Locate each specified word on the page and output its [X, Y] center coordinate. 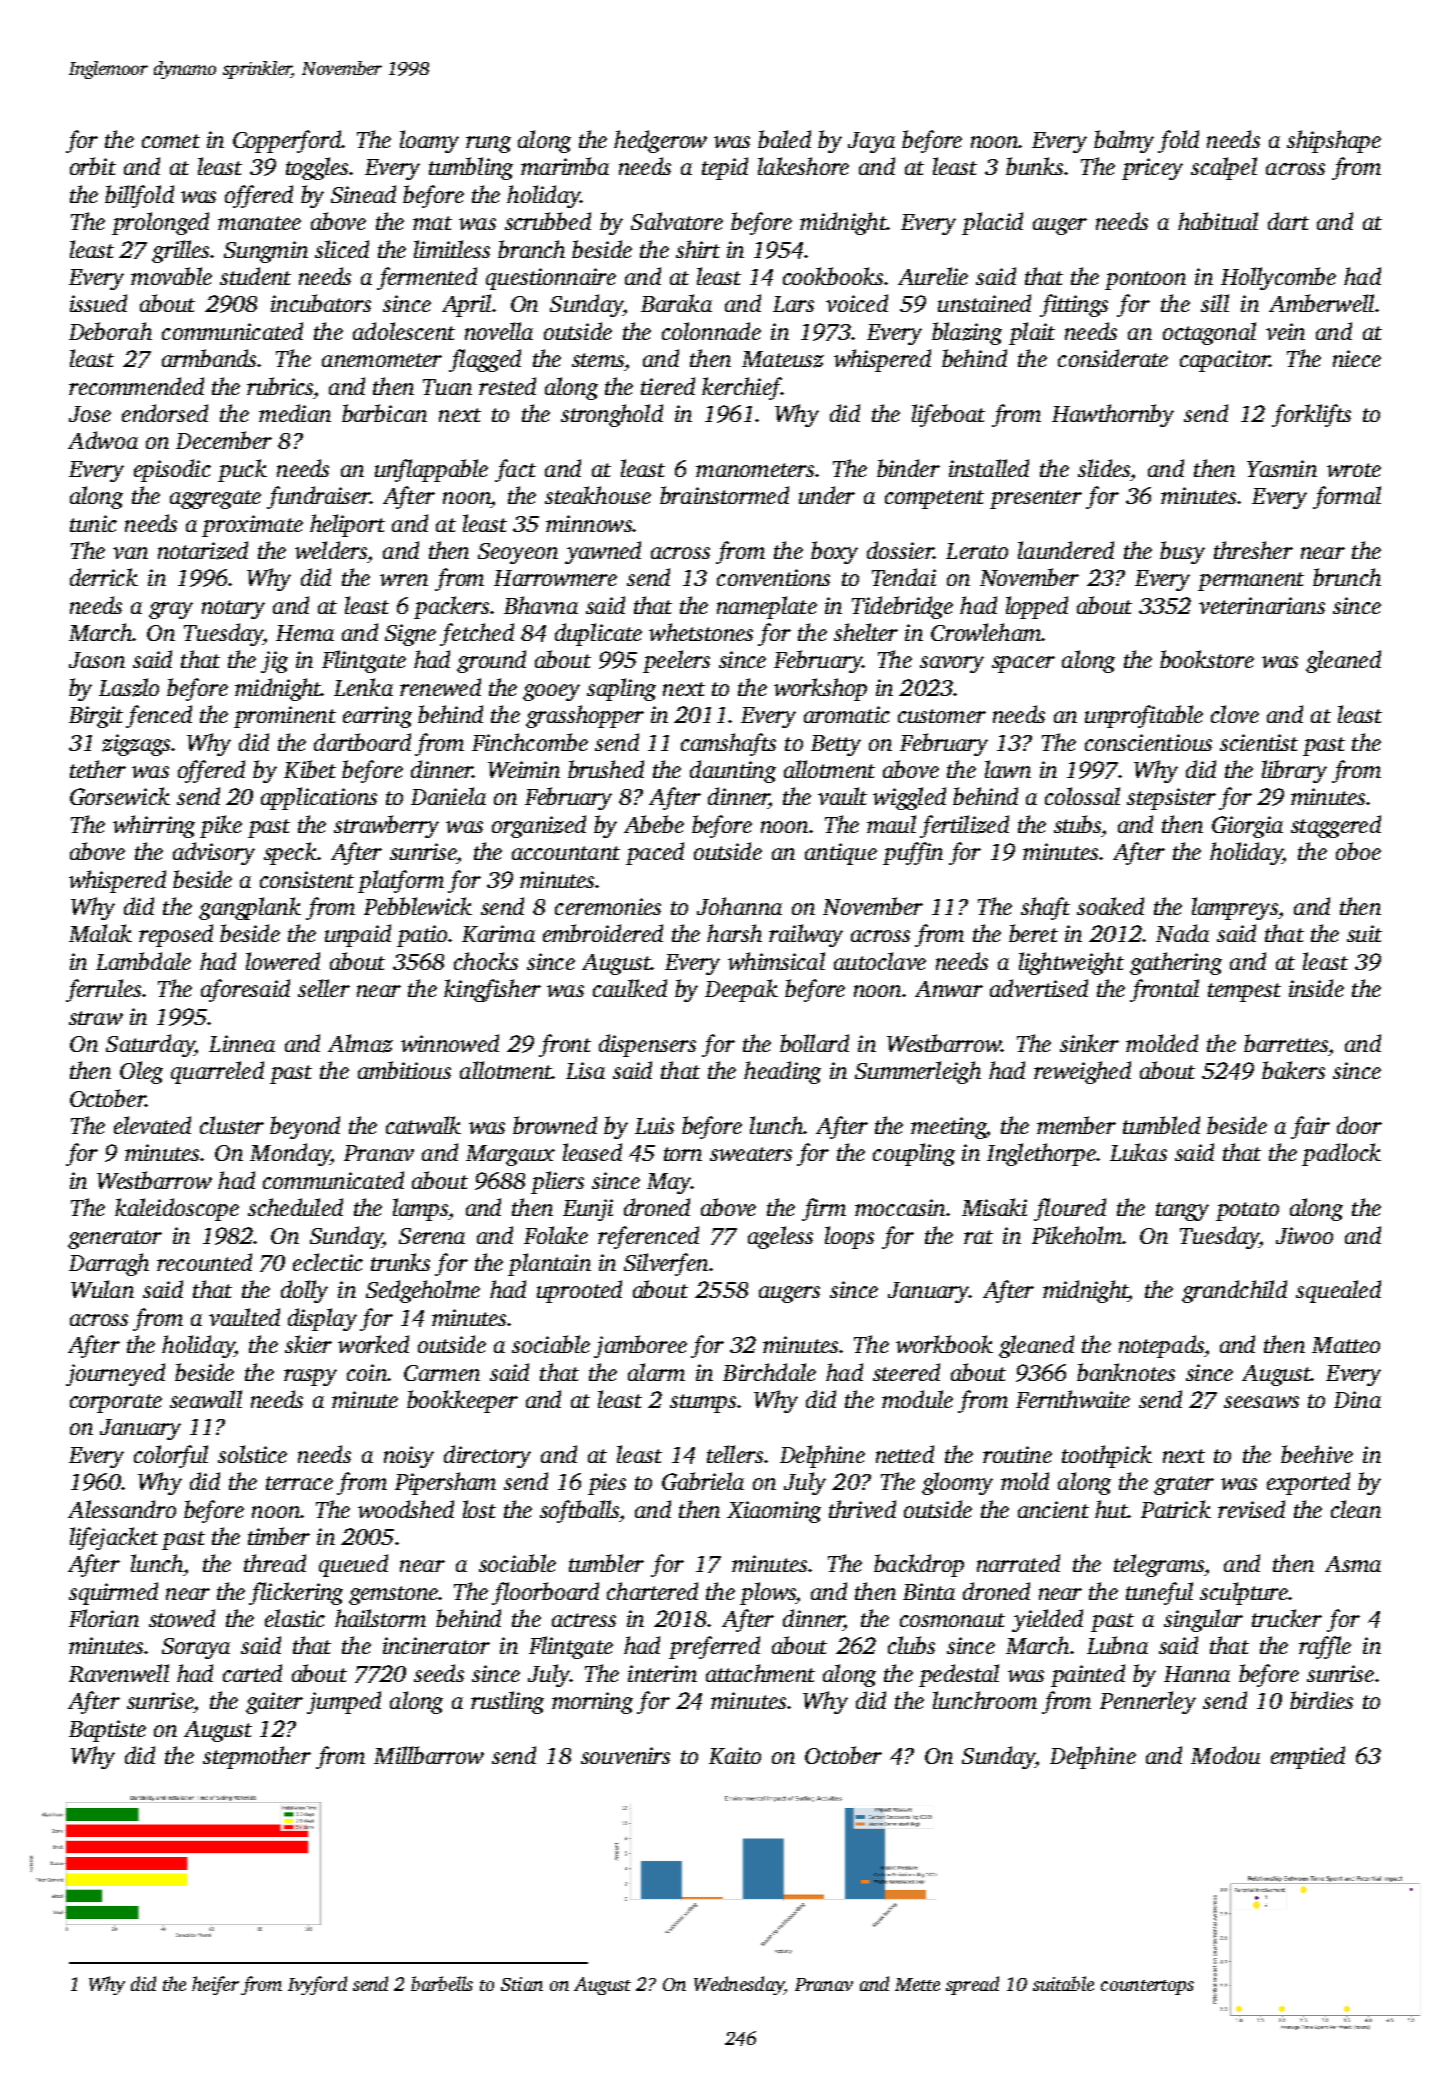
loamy [429, 141]
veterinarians [1262, 605]
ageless [780, 1237]
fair [1310, 1127]
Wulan [102, 1289]
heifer [215, 1985]
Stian [522, 1984]
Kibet [310, 769]
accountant [566, 853]
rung [488, 144]
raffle [1325, 1647]
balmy [1124, 141]
